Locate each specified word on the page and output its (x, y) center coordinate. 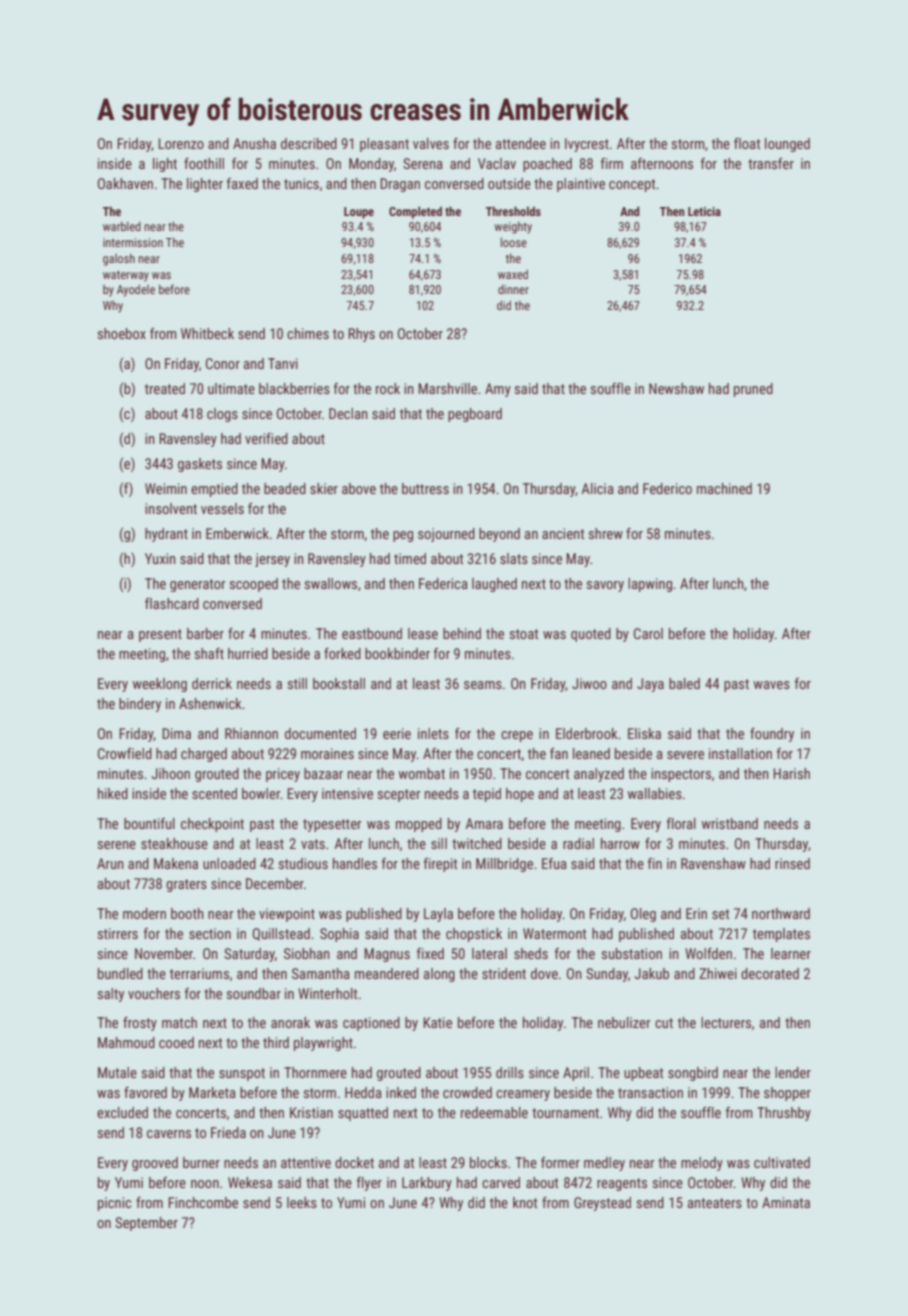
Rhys (361, 335)
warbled (122, 226)
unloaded (229, 863)
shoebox (122, 333)
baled (684, 683)
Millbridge (504, 865)
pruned (753, 390)
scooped (254, 585)
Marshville (447, 388)
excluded (122, 1112)
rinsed (792, 863)
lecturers (726, 1022)
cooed (176, 1042)
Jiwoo (589, 683)
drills (510, 1072)
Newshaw (676, 388)
